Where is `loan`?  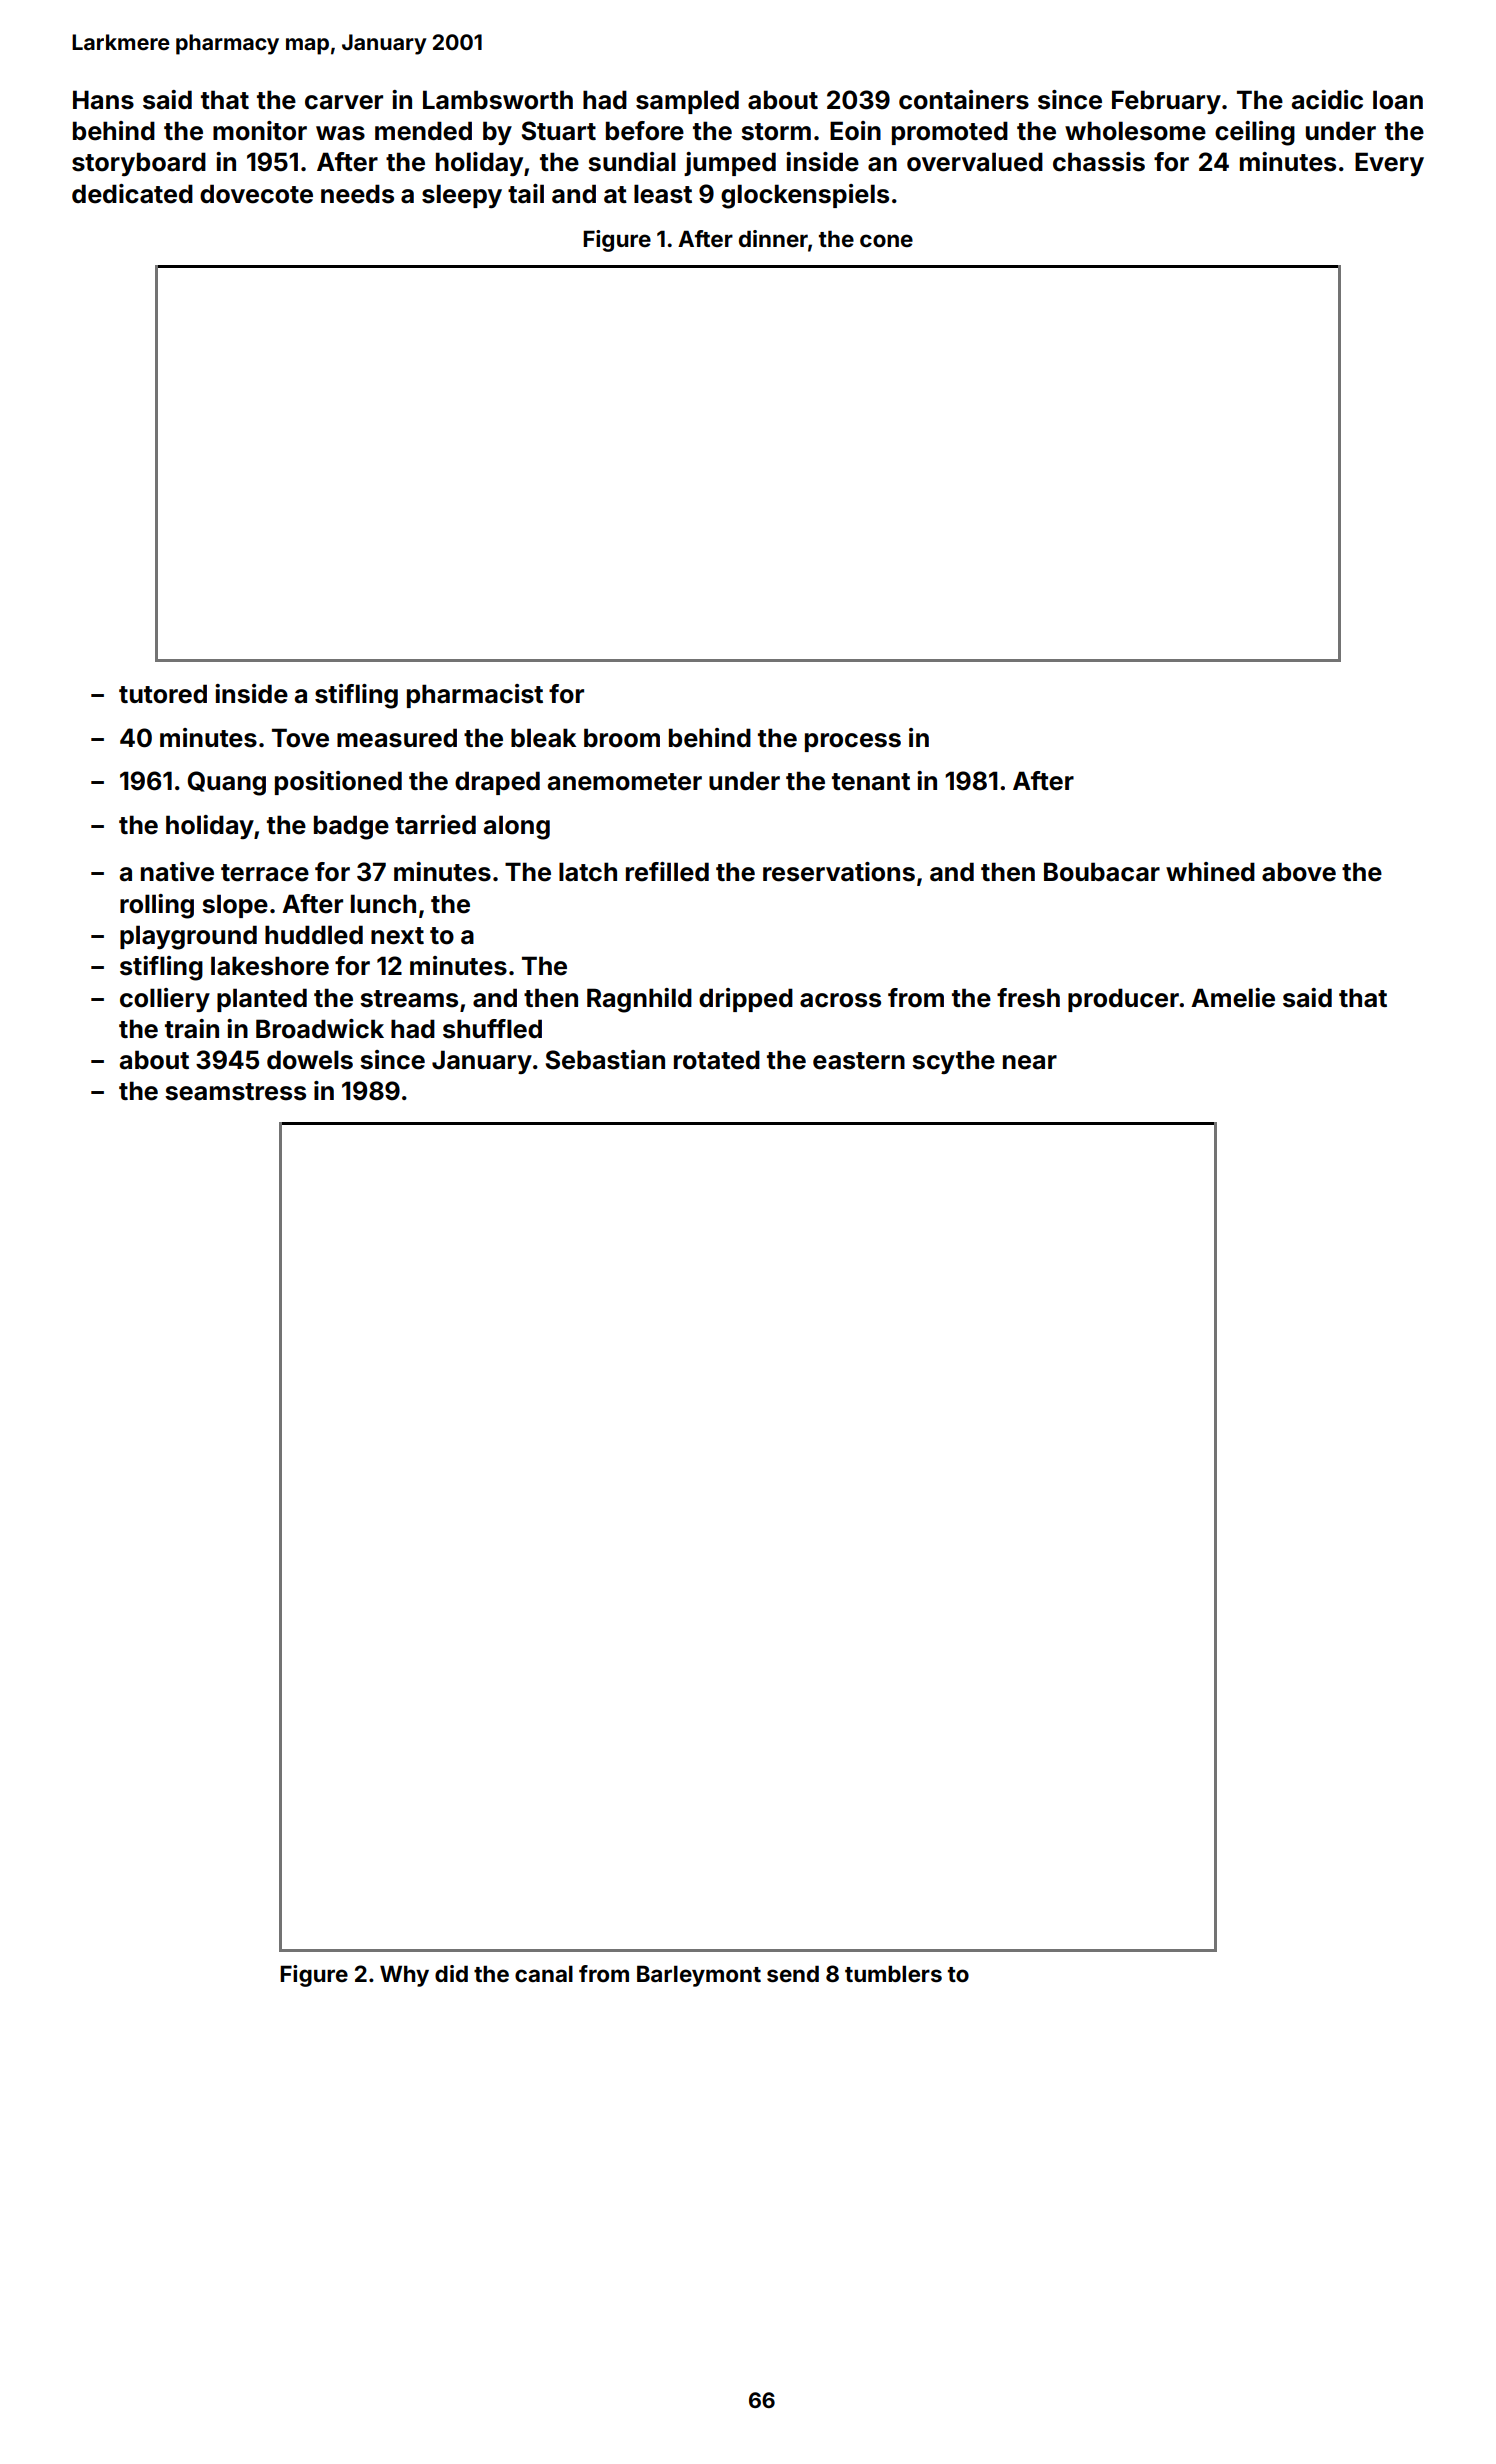 loan is located at coordinates (1398, 100).
